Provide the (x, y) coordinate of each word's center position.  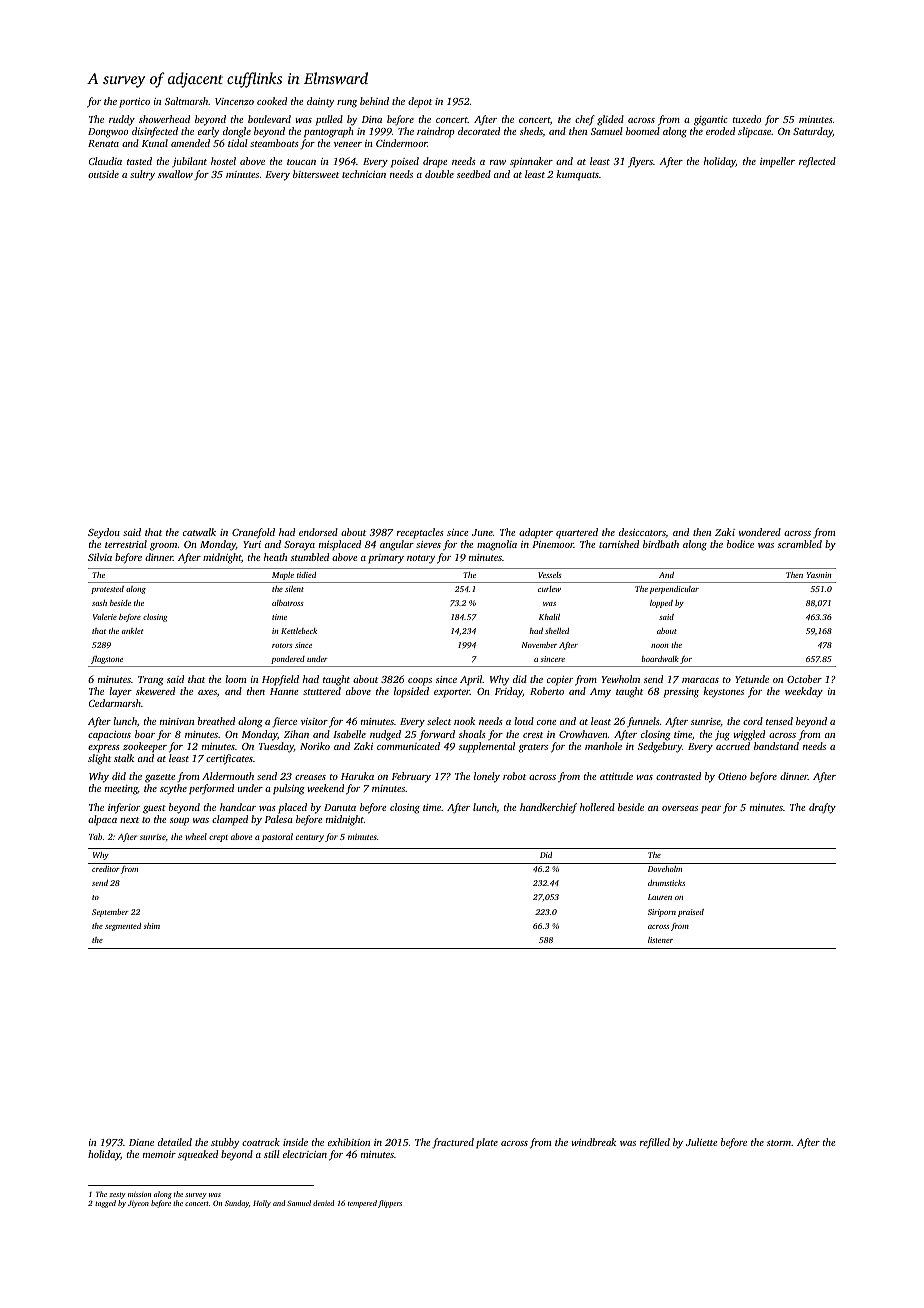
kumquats (577, 175)
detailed (175, 1142)
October (804, 679)
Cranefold (253, 533)
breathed (216, 721)
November (539, 645)
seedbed (474, 174)
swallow (175, 174)
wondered (760, 532)
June (482, 532)
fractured (453, 1143)
